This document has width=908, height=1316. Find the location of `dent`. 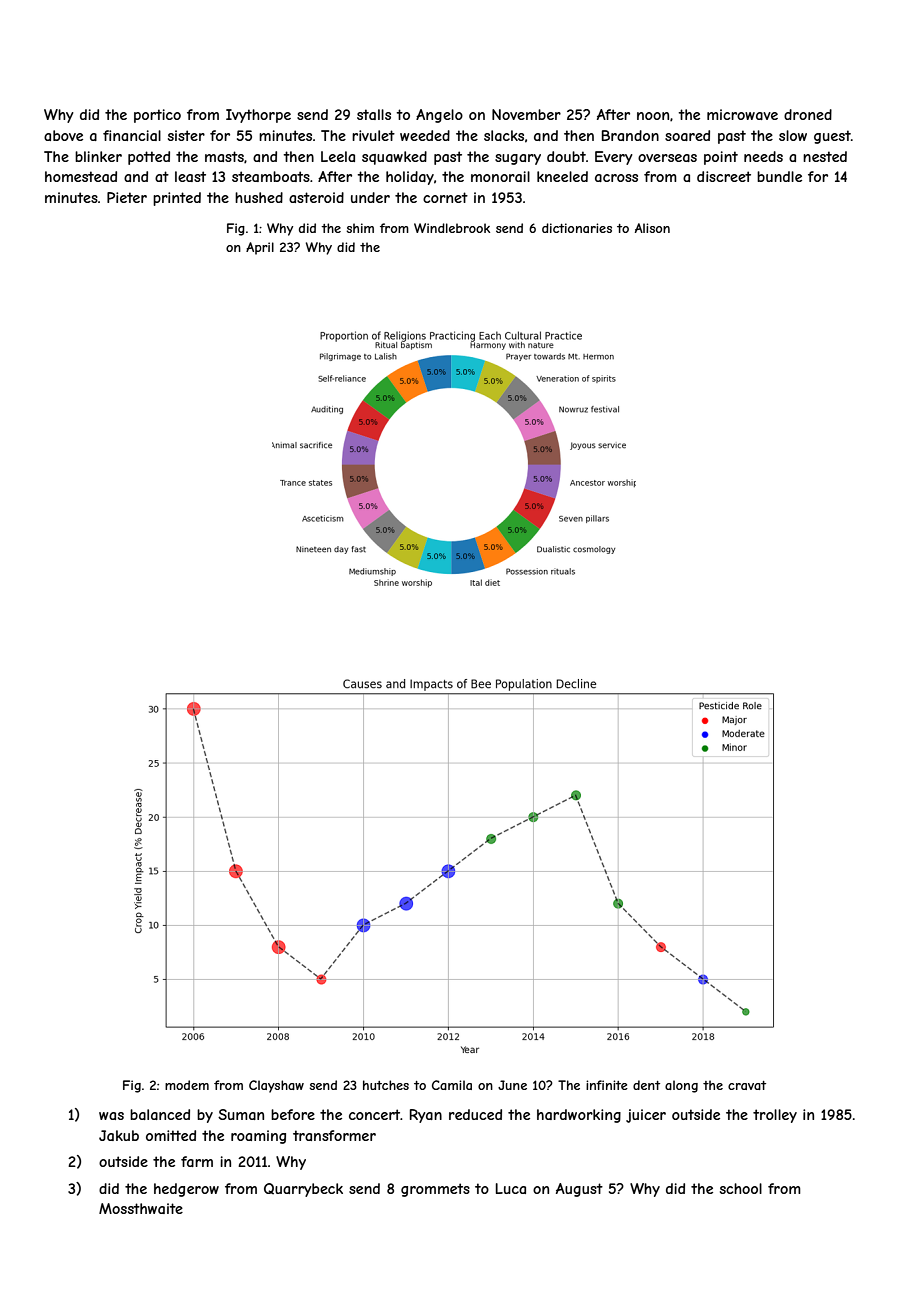

dent is located at coordinates (646, 1085).
